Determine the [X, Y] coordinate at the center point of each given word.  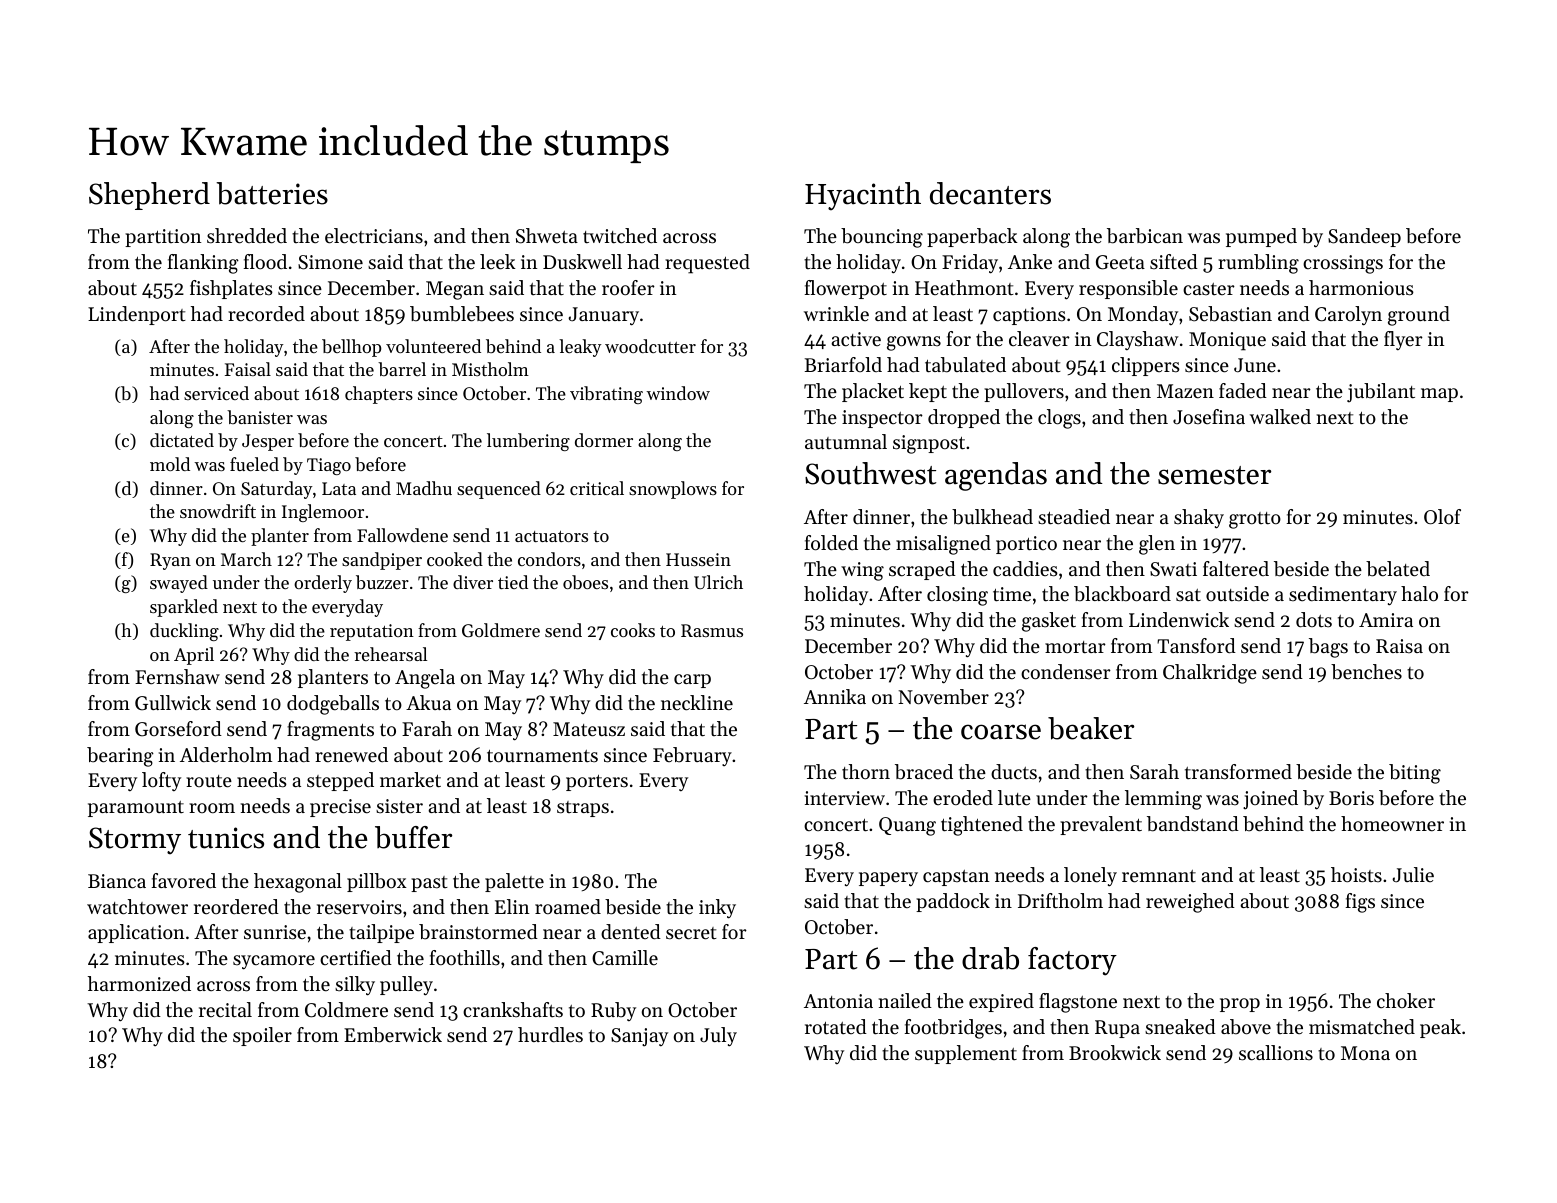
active [856, 339]
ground [1419, 316]
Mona [1365, 1053]
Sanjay [639, 1037]
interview [845, 798]
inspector [882, 419]
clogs [1059, 419]
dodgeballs [333, 705]
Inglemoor [323, 513]
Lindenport [137, 315]
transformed [1238, 772]
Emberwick [393, 1035]
